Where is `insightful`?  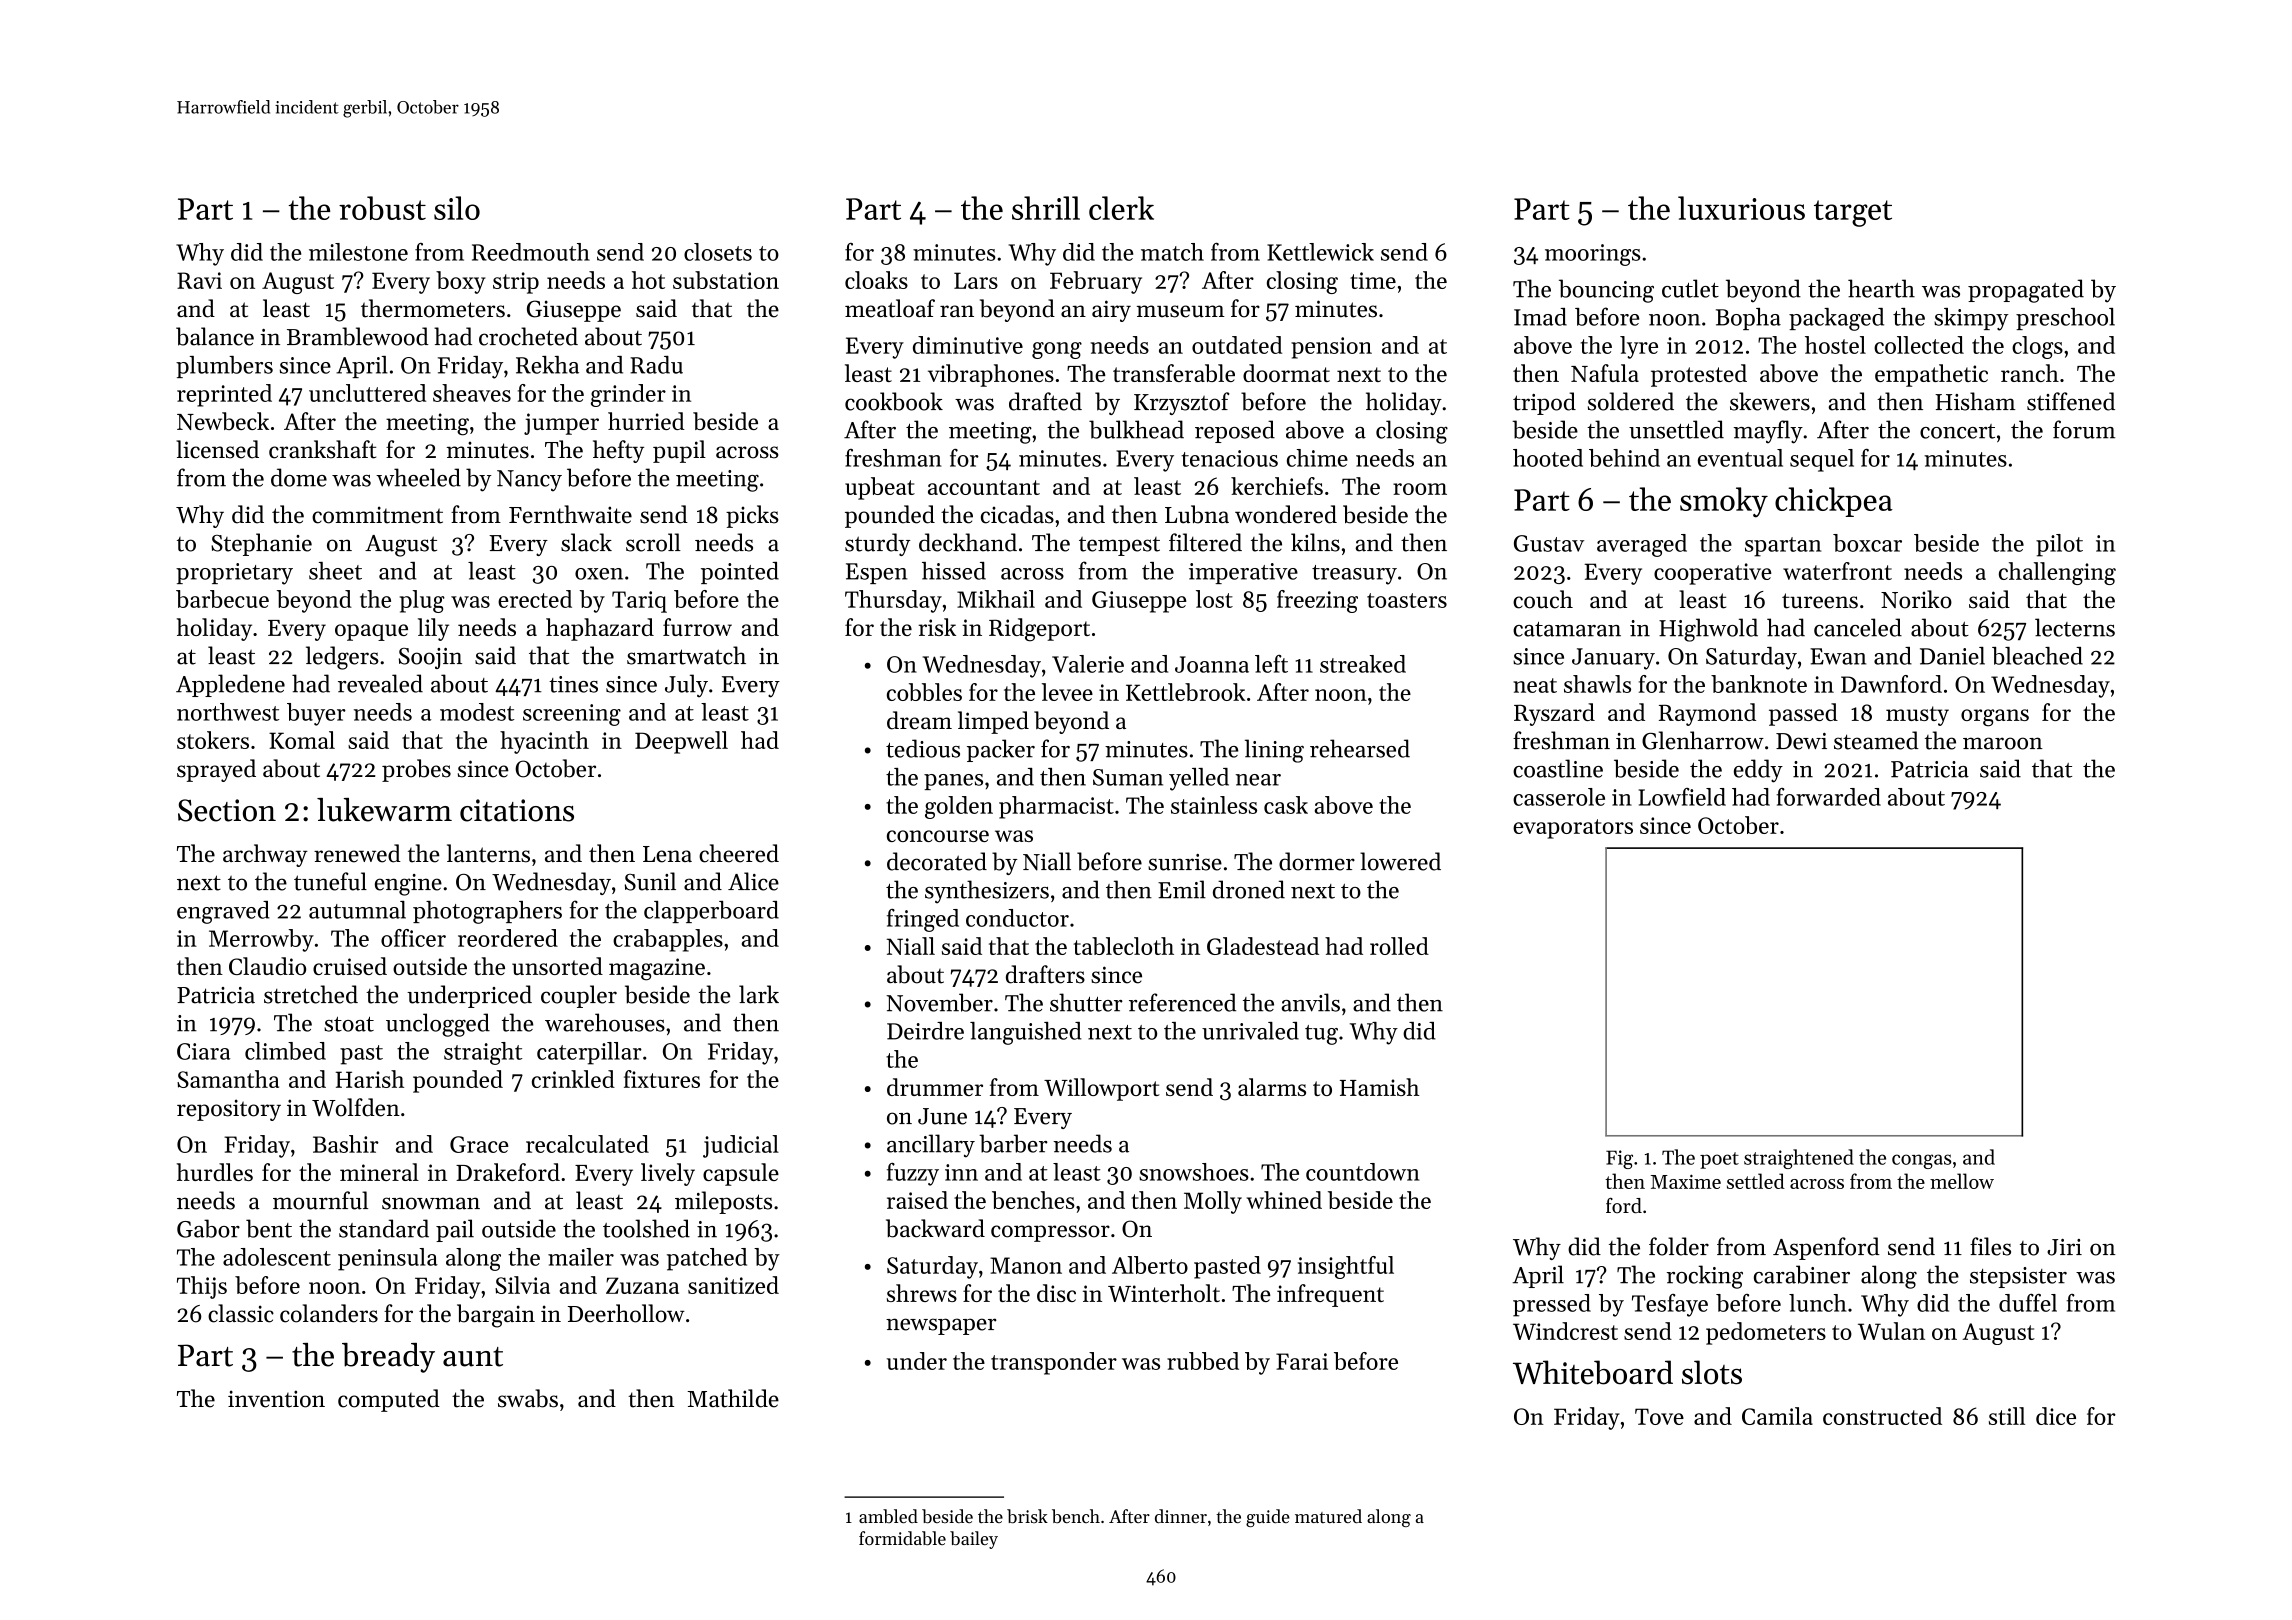
insightful is located at coordinates (1346, 1267).
